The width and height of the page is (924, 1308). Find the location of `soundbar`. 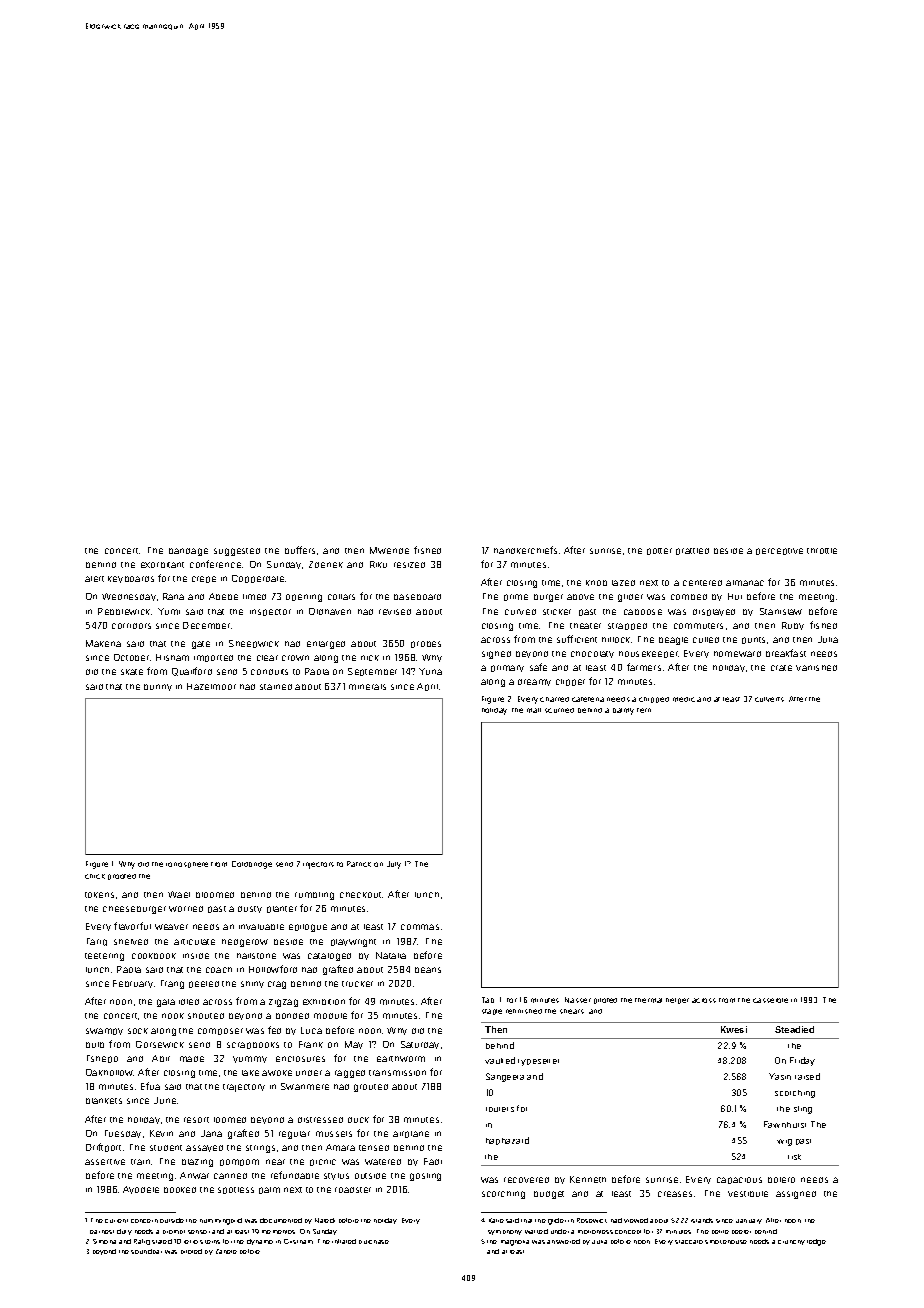

soundbar is located at coordinates (146, 1251).
